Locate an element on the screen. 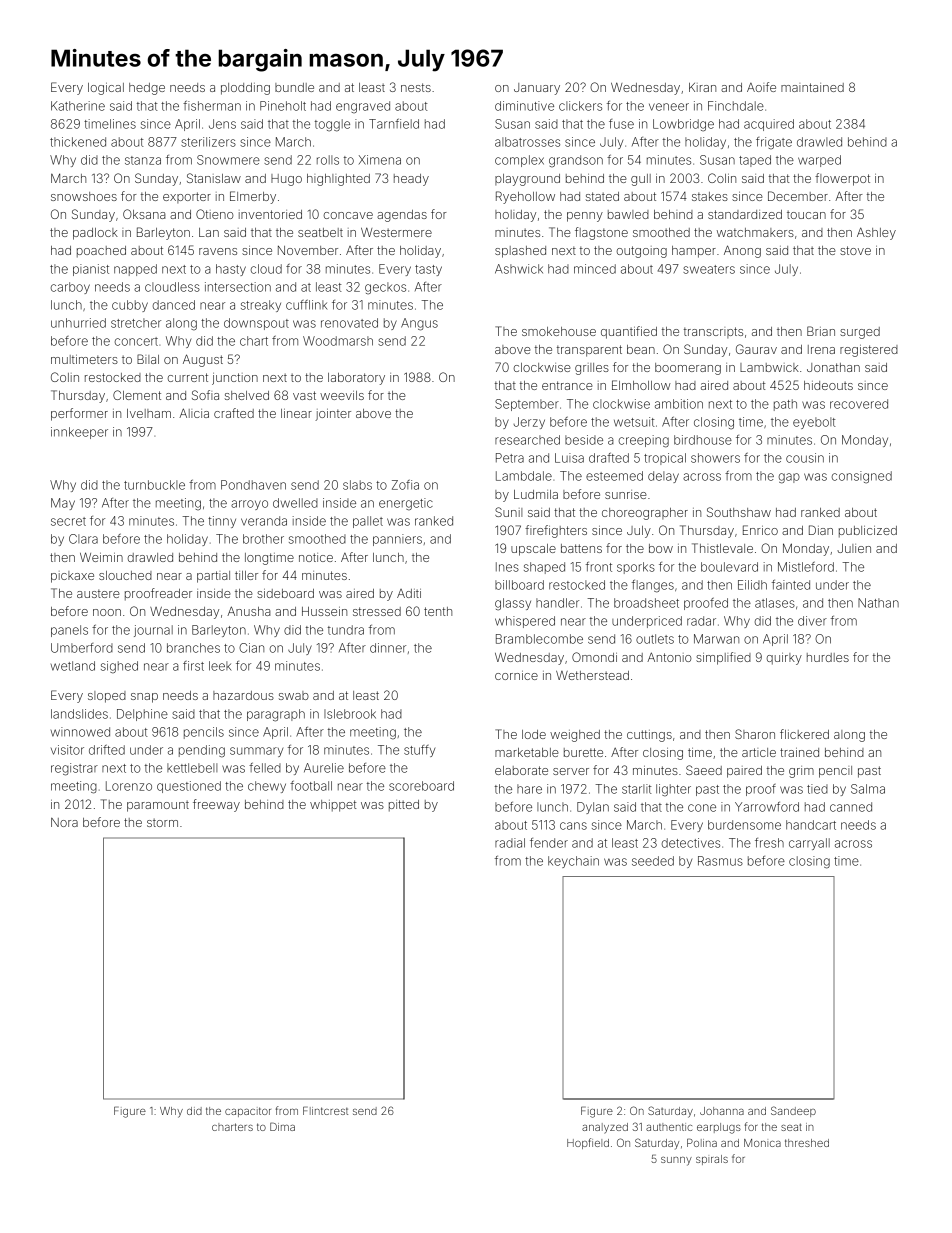 The height and width of the screenshot is (1233, 952). May is located at coordinates (63, 504).
